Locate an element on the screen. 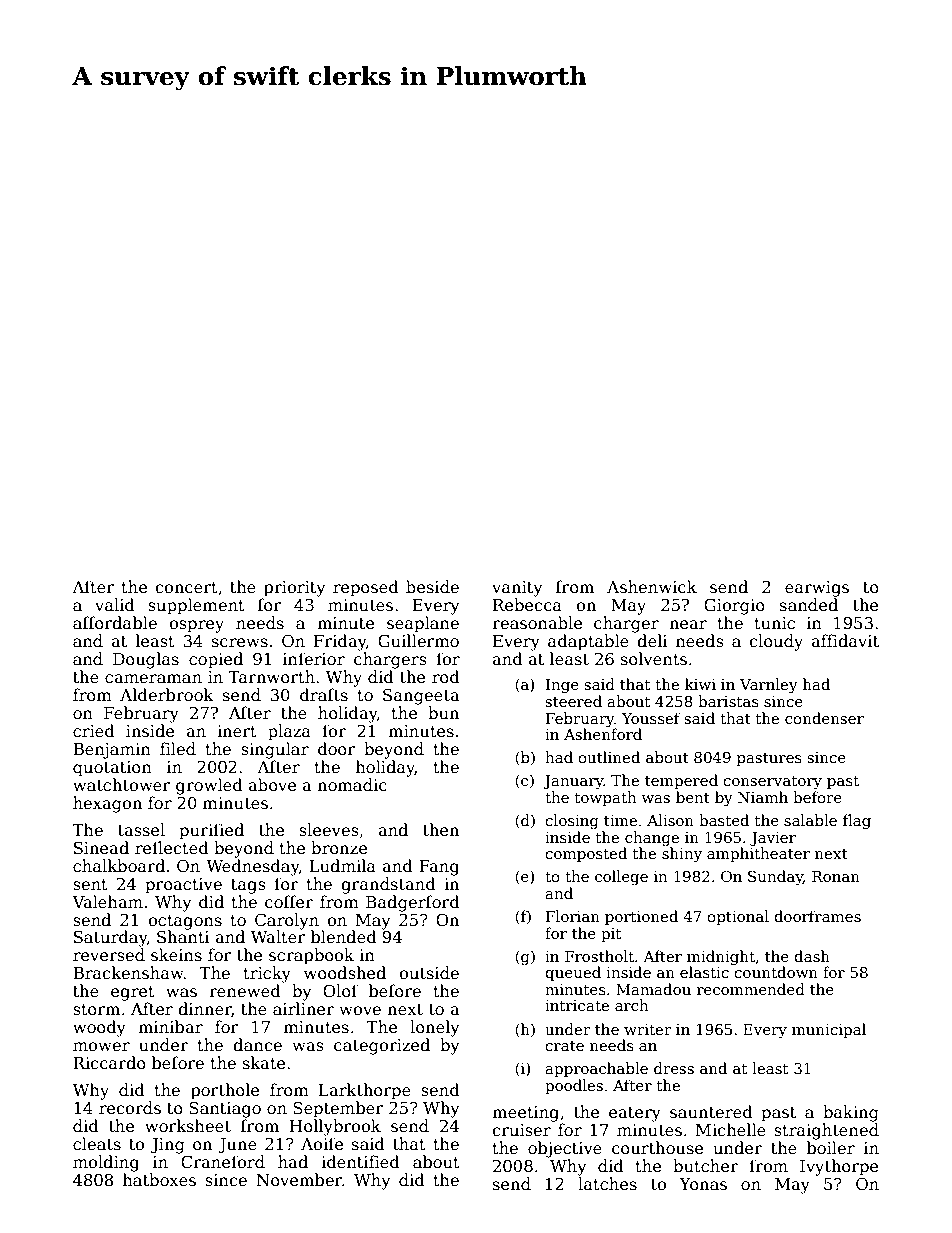 The height and width of the screenshot is (1233, 952). flag is located at coordinates (857, 822).
